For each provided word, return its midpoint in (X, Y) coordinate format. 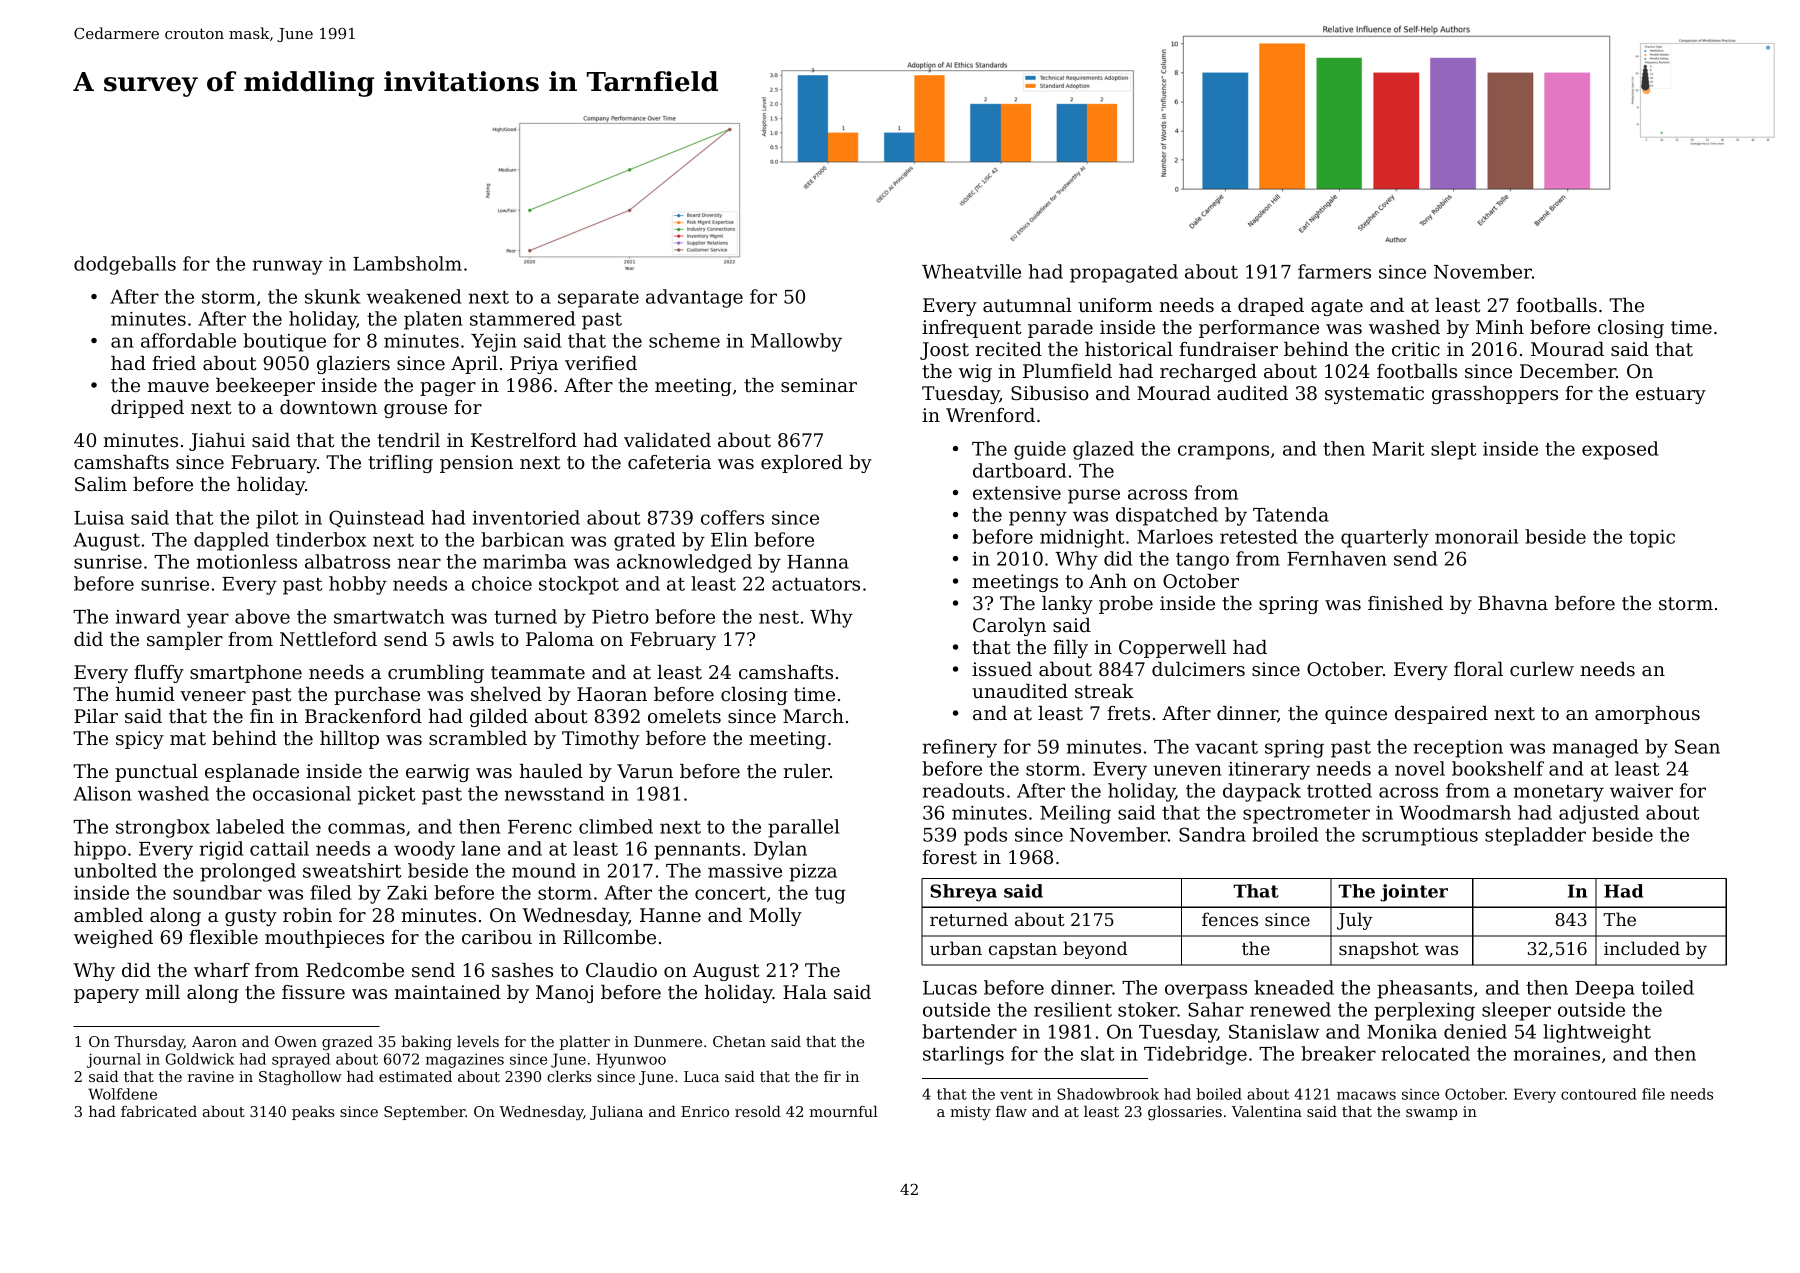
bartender (969, 1031)
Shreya (963, 893)
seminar (819, 385)
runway (288, 267)
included (1642, 948)
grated (644, 541)
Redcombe (355, 970)
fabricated (159, 1111)
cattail (279, 848)
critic (1416, 349)
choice (502, 583)
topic (1652, 539)
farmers (1334, 271)
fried (174, 363)
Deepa (1605, 990)
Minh (1500, 327)
